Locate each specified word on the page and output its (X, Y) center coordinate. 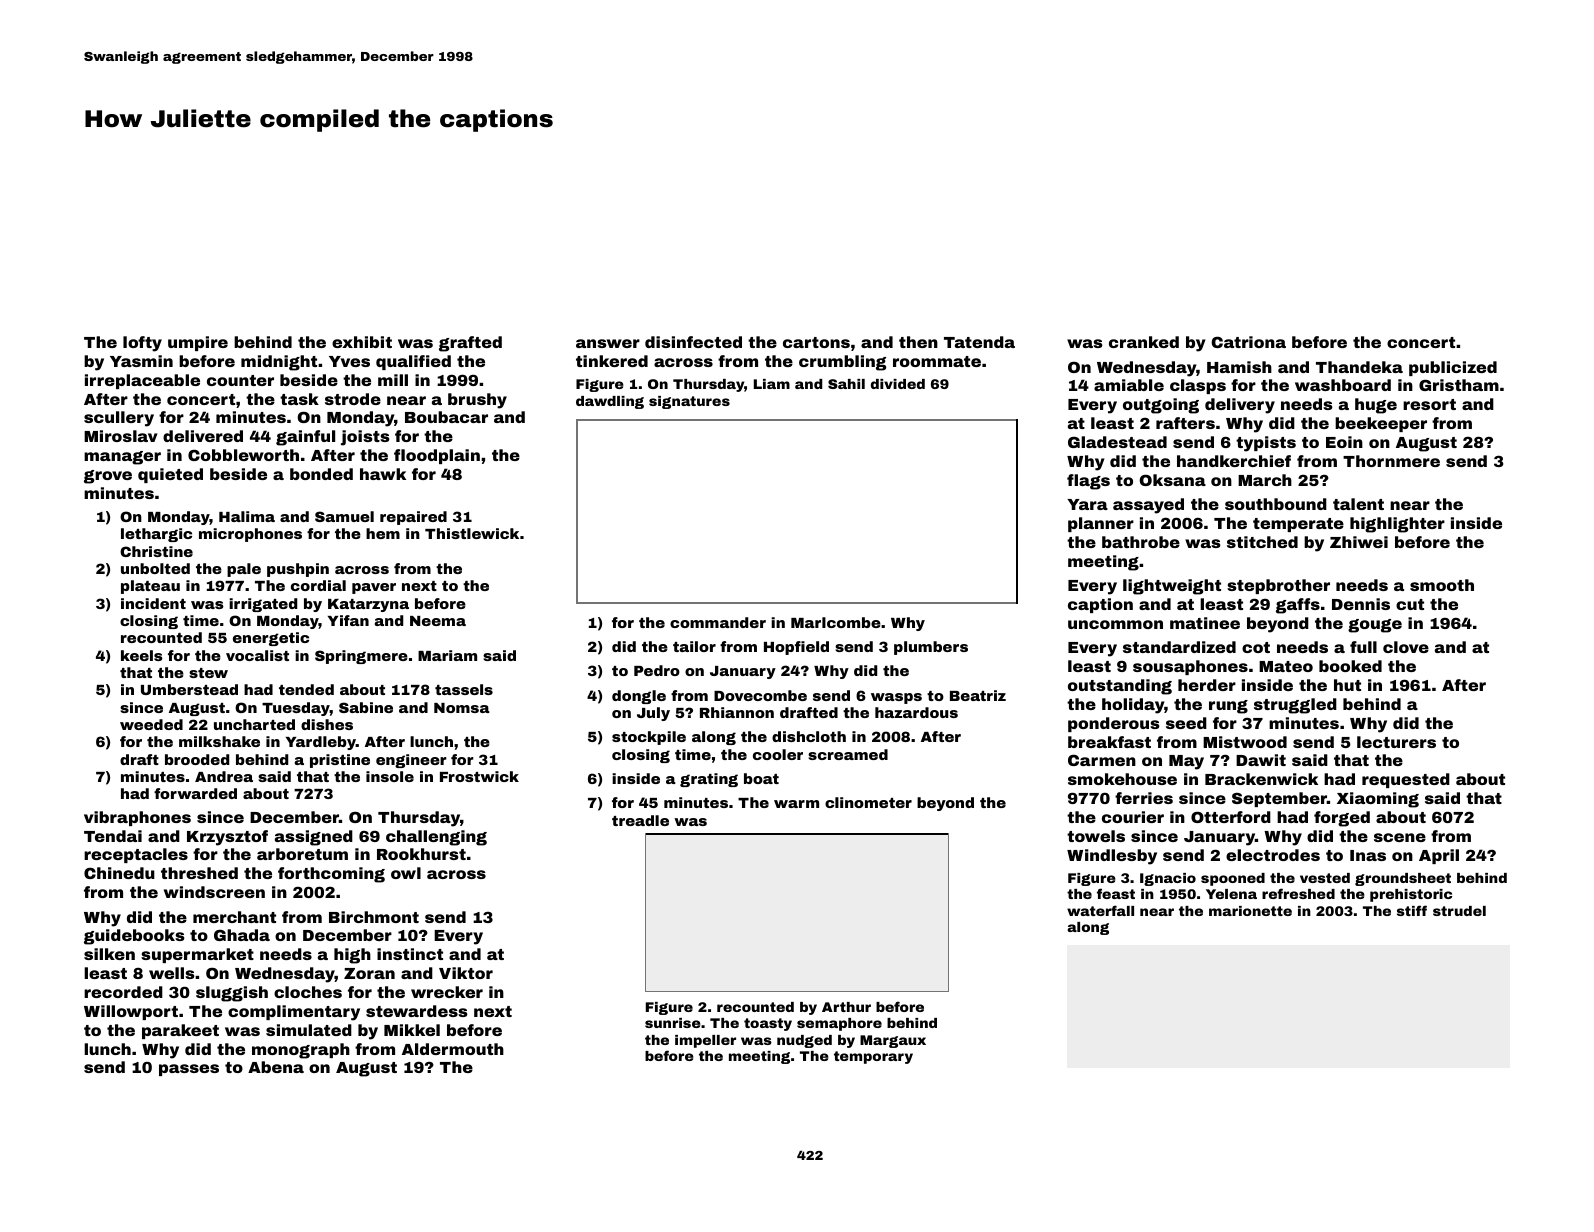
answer (608, 343)
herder (1207, 685)
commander (718, 622)
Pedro (657, 670)
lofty (142, 344)
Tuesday (296, 709)
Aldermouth (453, 1049)
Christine (156, 551)
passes (189, 1070)
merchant (234, 917)
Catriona (1248, 342)
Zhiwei (1359, 542)
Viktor (466, 973)
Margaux (893, 1041)
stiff (1412, 910)
